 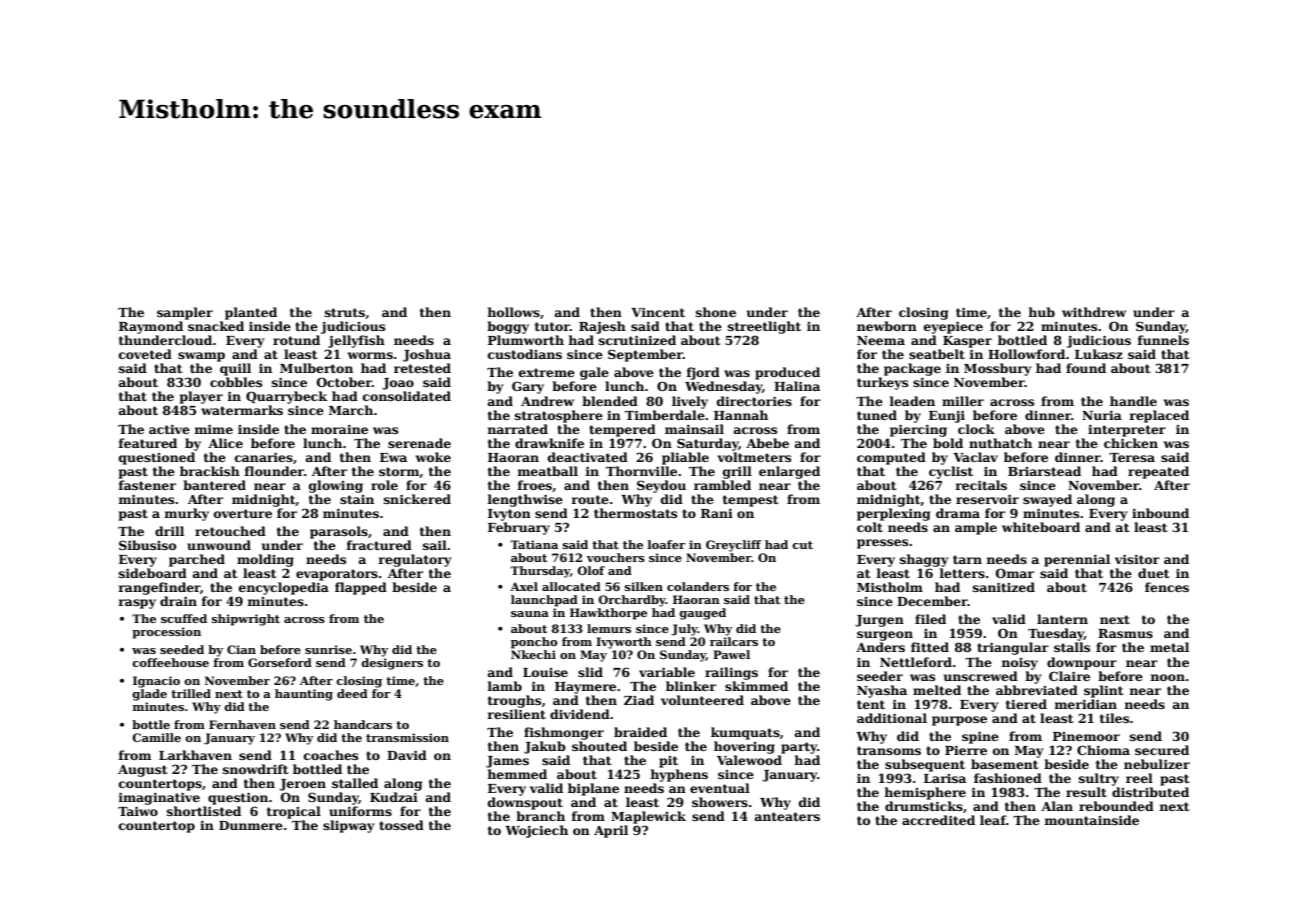 What do you see at coordinates (182, 649) in the screenshot?
I see `seeded` at bounding box center [182, 649].
